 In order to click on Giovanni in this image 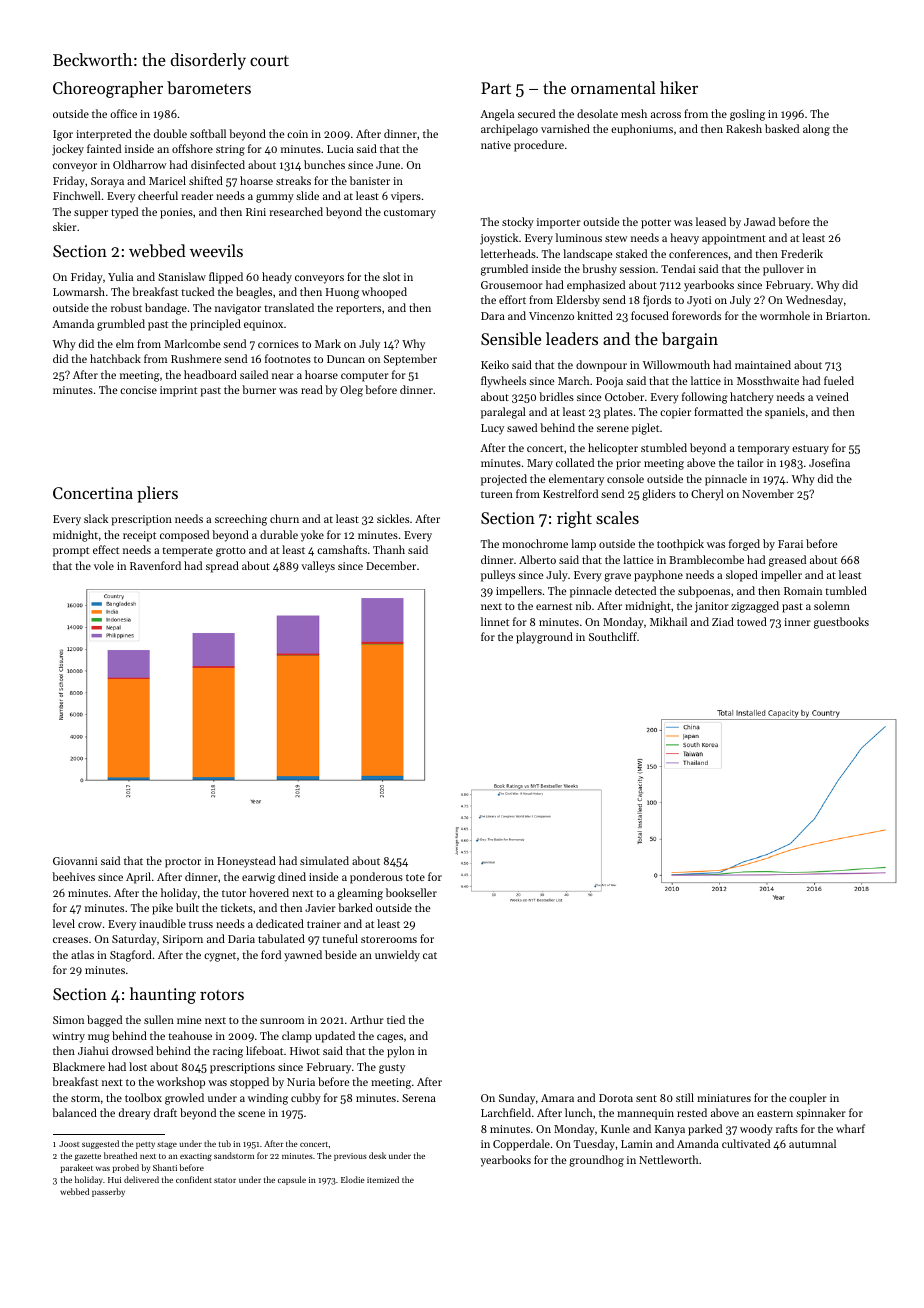, I will do `click(75, 861)`.
